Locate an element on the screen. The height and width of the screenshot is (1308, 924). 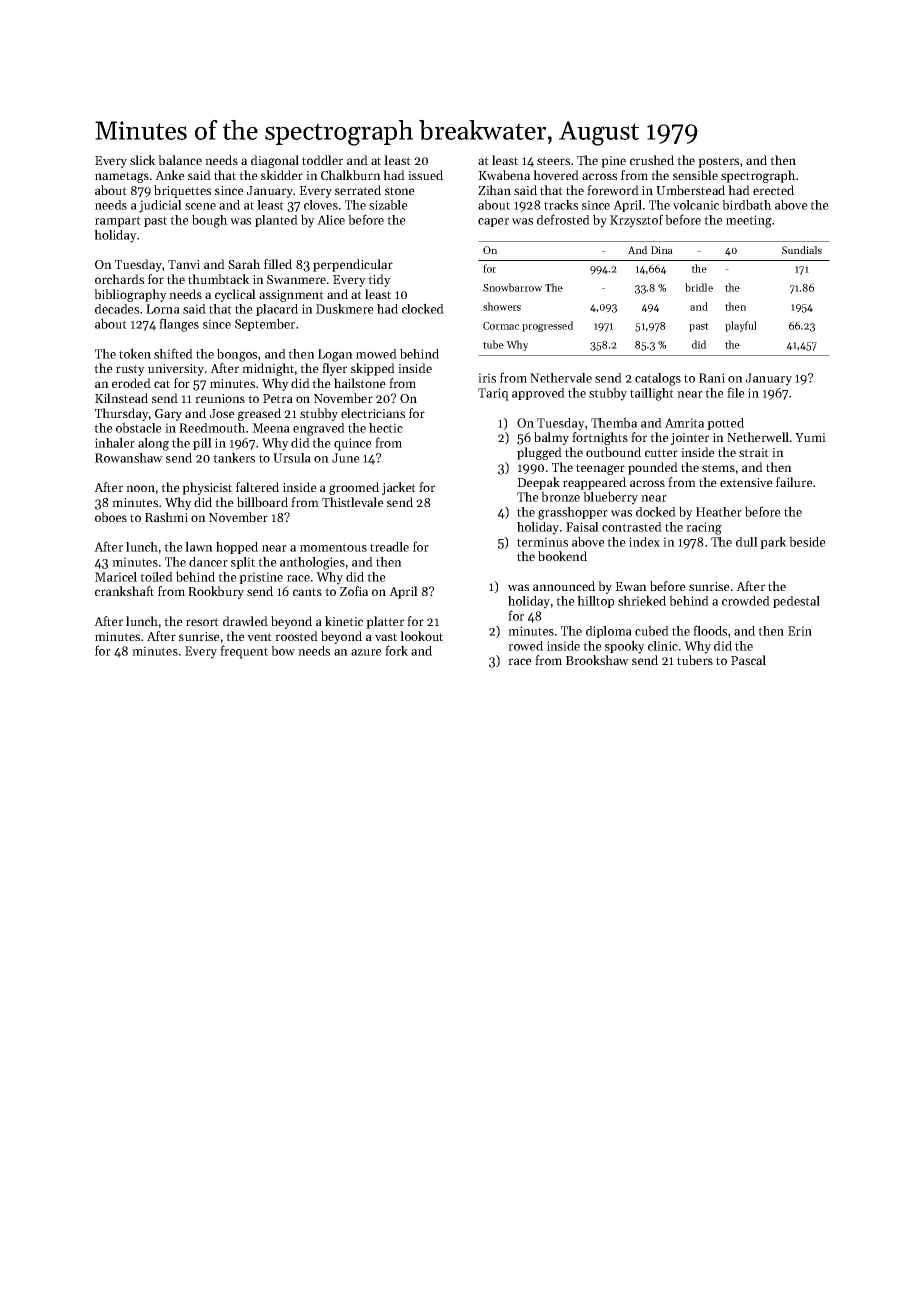
frequent is located at coordinates (244, 652).
